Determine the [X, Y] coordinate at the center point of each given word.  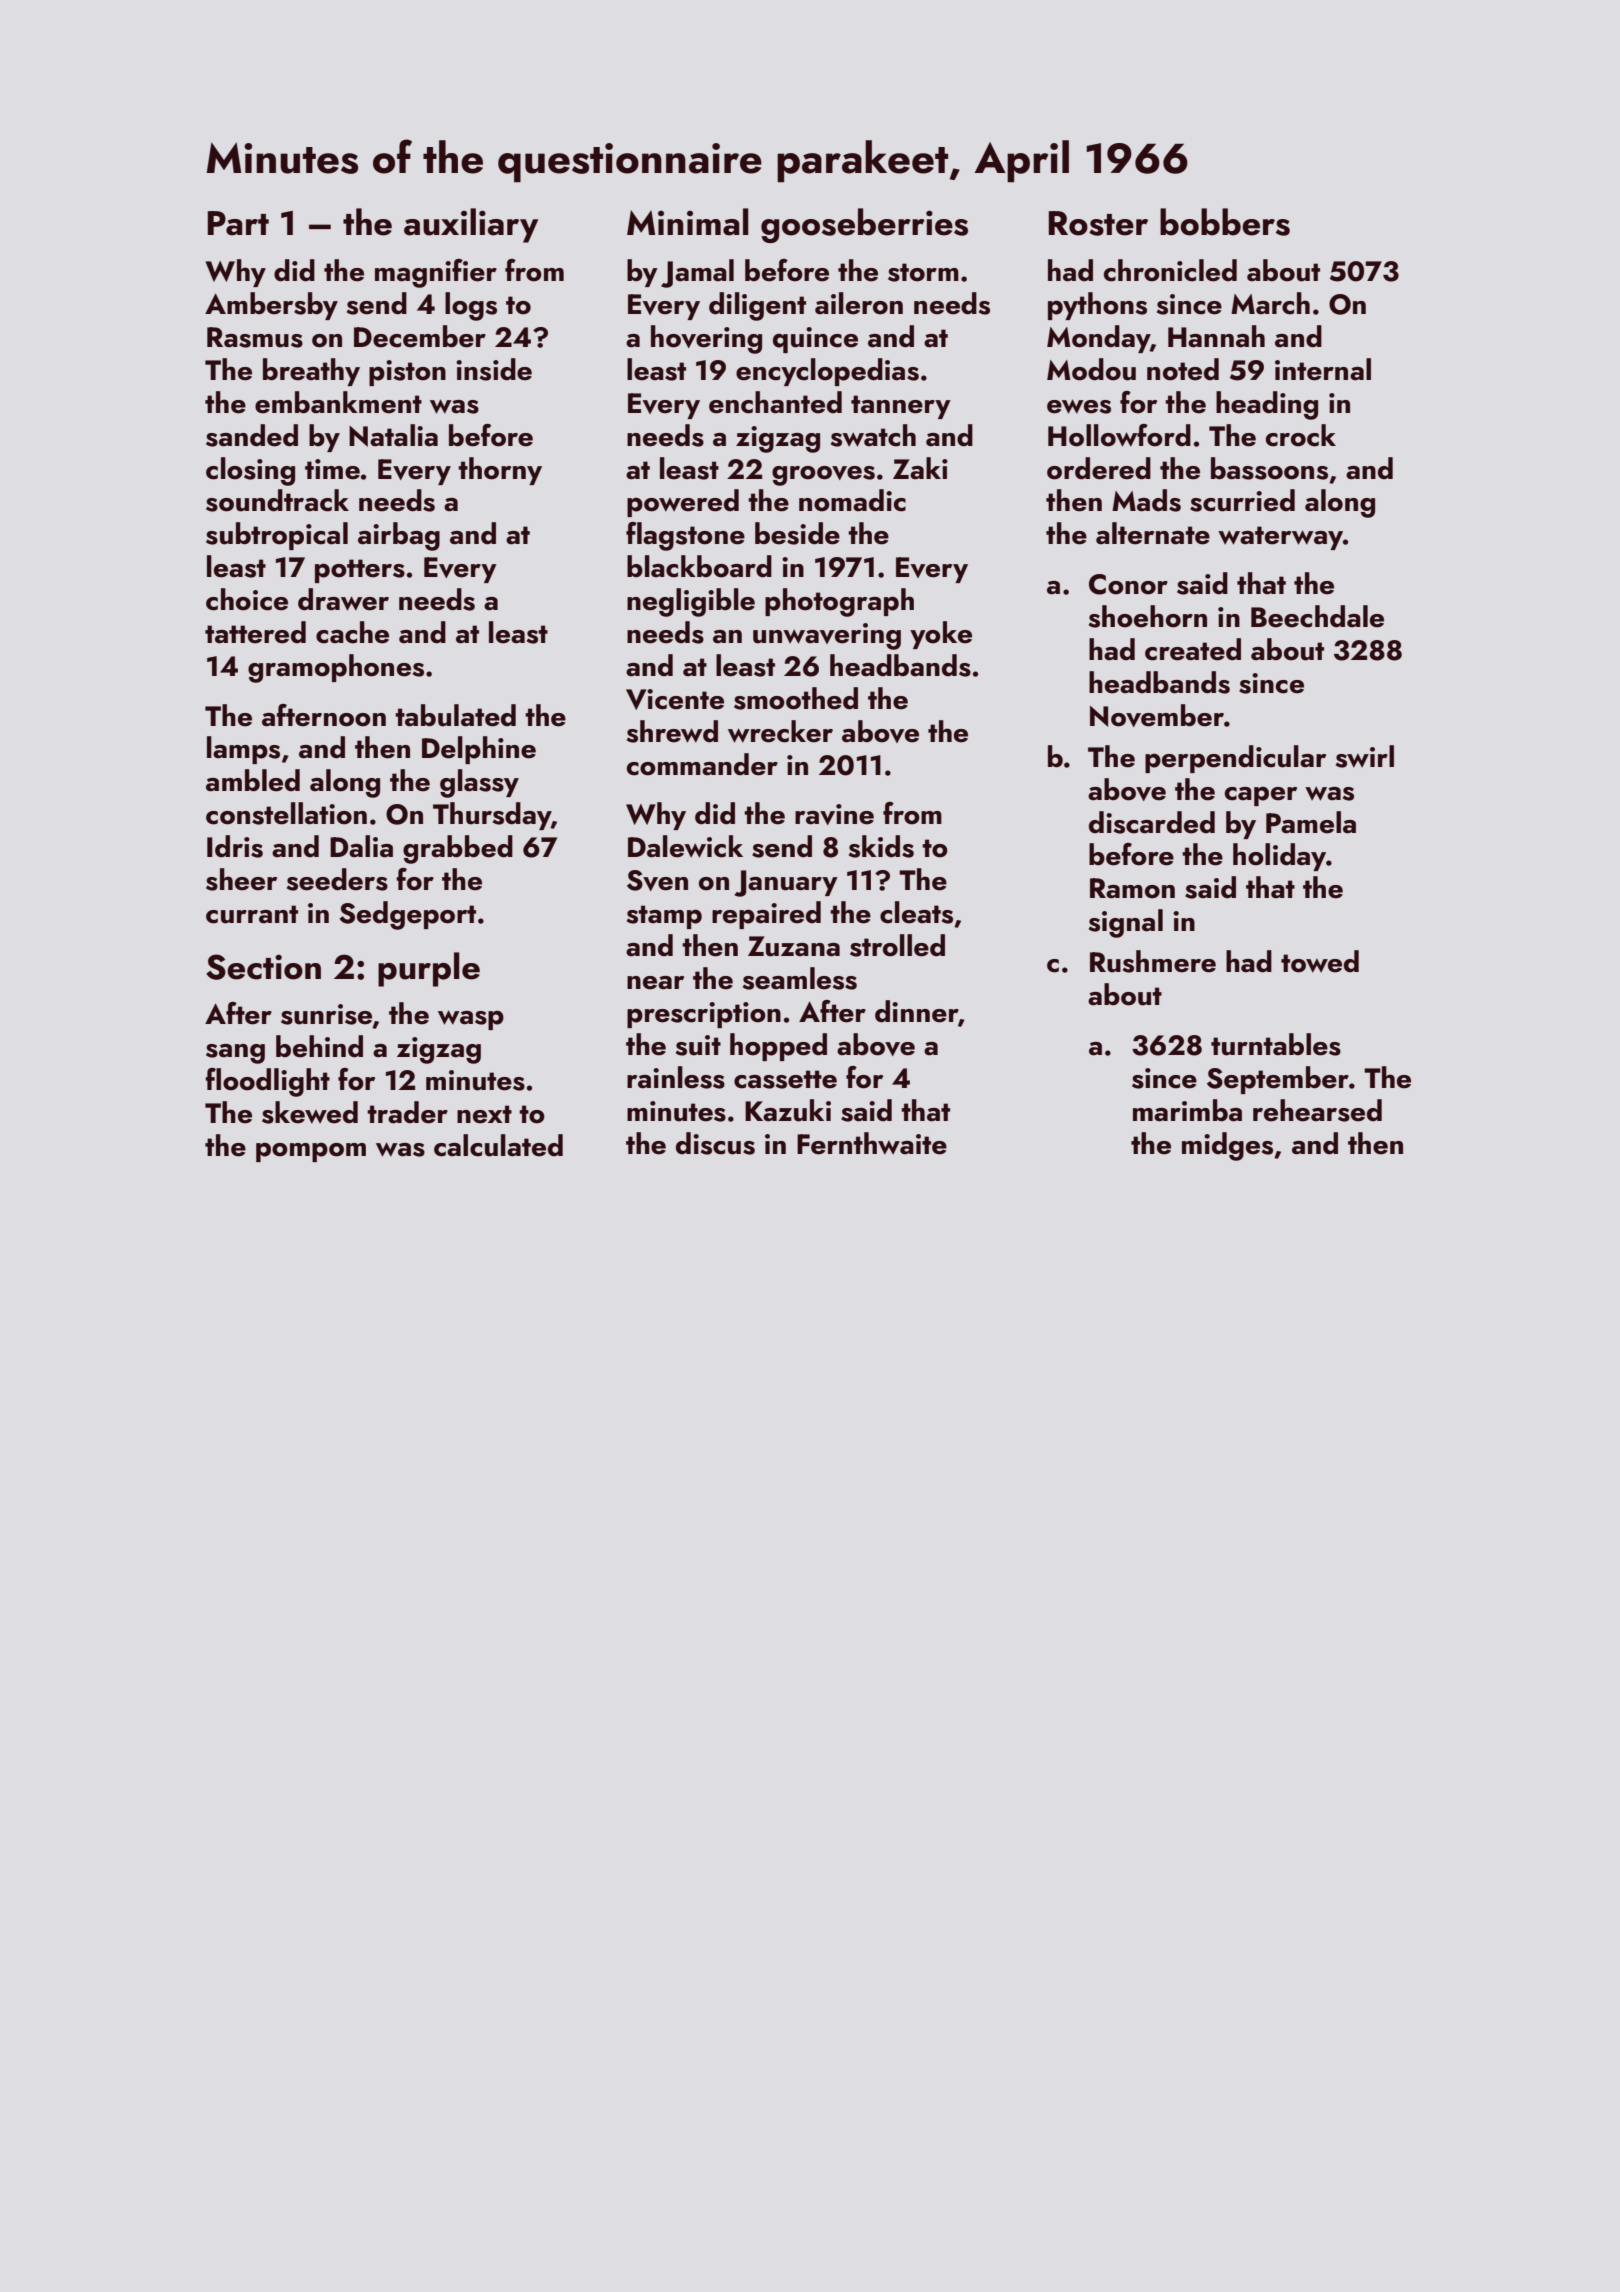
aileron [859, 303]
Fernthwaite [872, 1143]
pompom [311, 1152]
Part [238, 223]
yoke [941, 635]
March [1270, 303]
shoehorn [1148, 616]
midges [1227, 1146]
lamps [243, 750]
